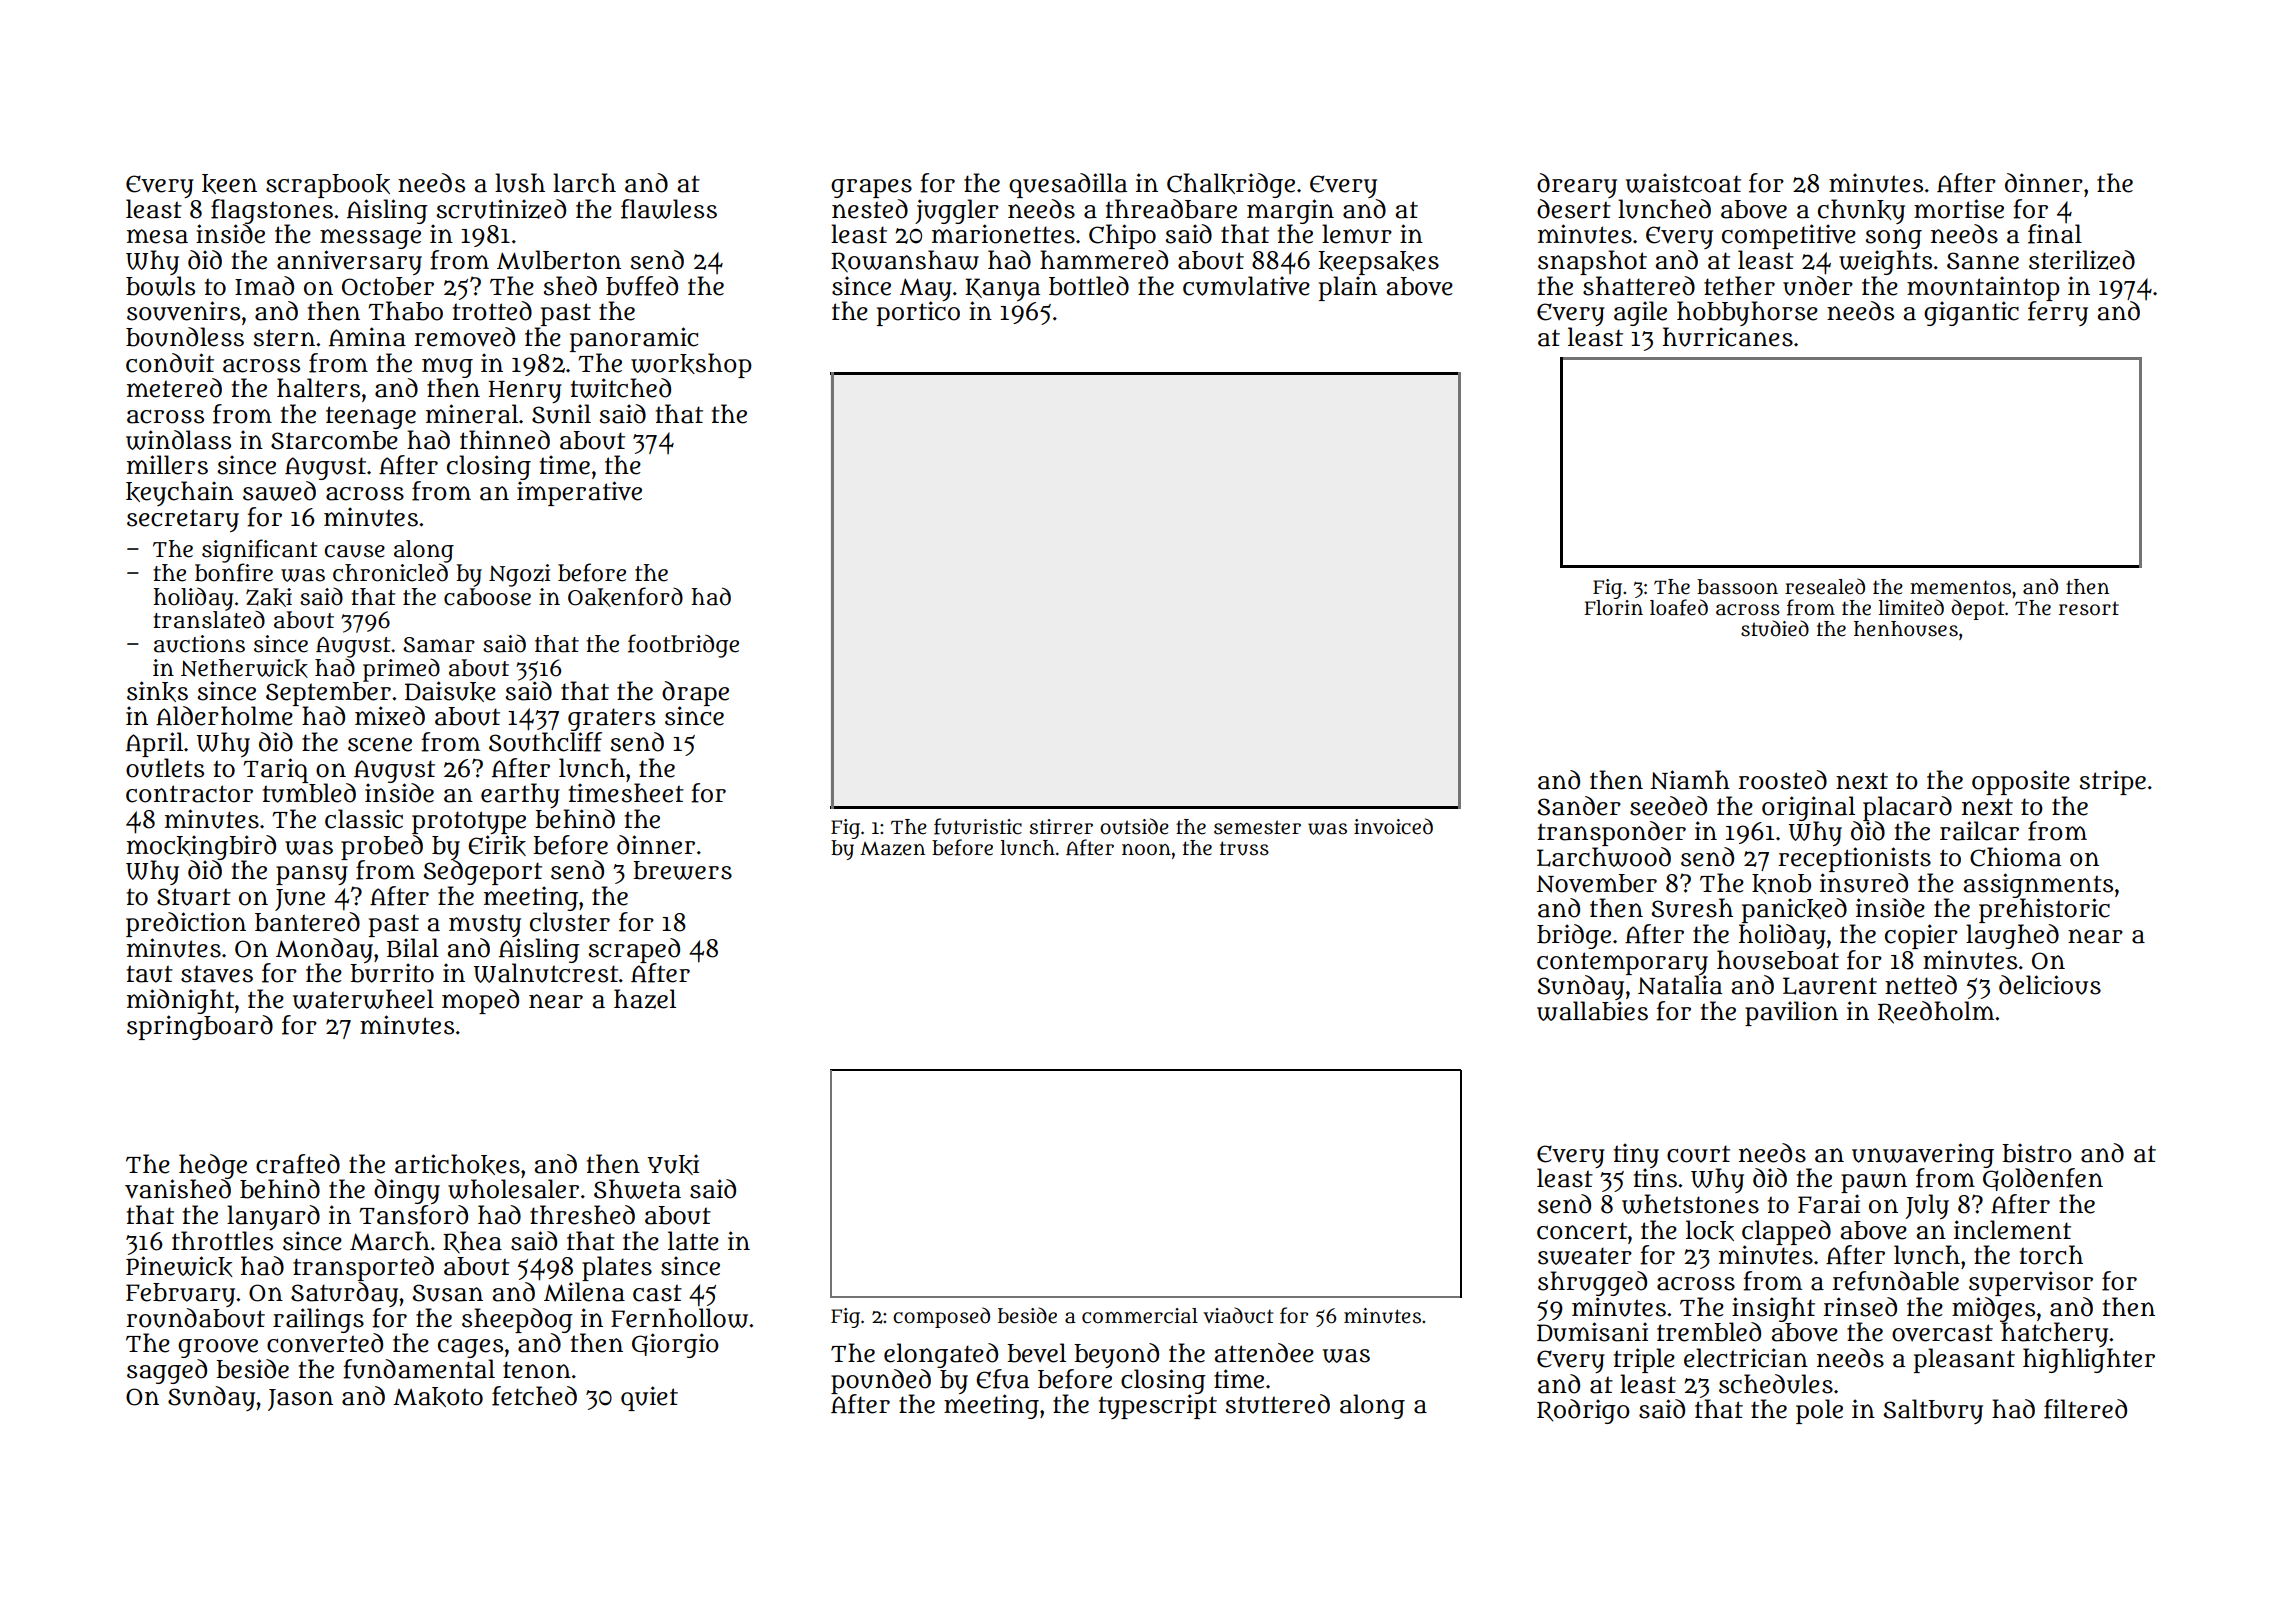 The width and height of the screenshot is (2292, 1620). I want to click on mementos, so click(1960, 587).
